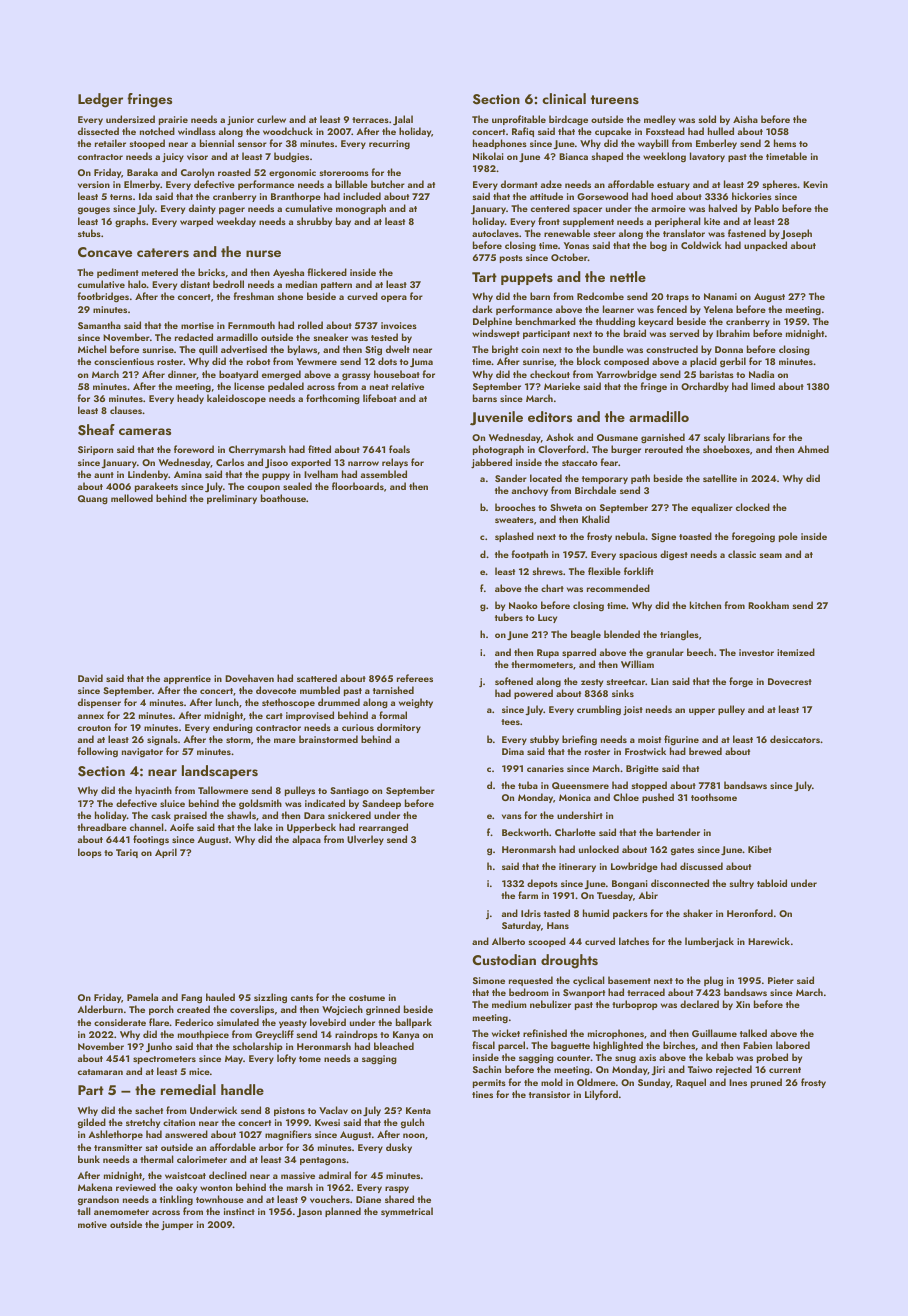 This screenshot has height=1316, width=908. I want to click on terraces, so click(370, 120).
